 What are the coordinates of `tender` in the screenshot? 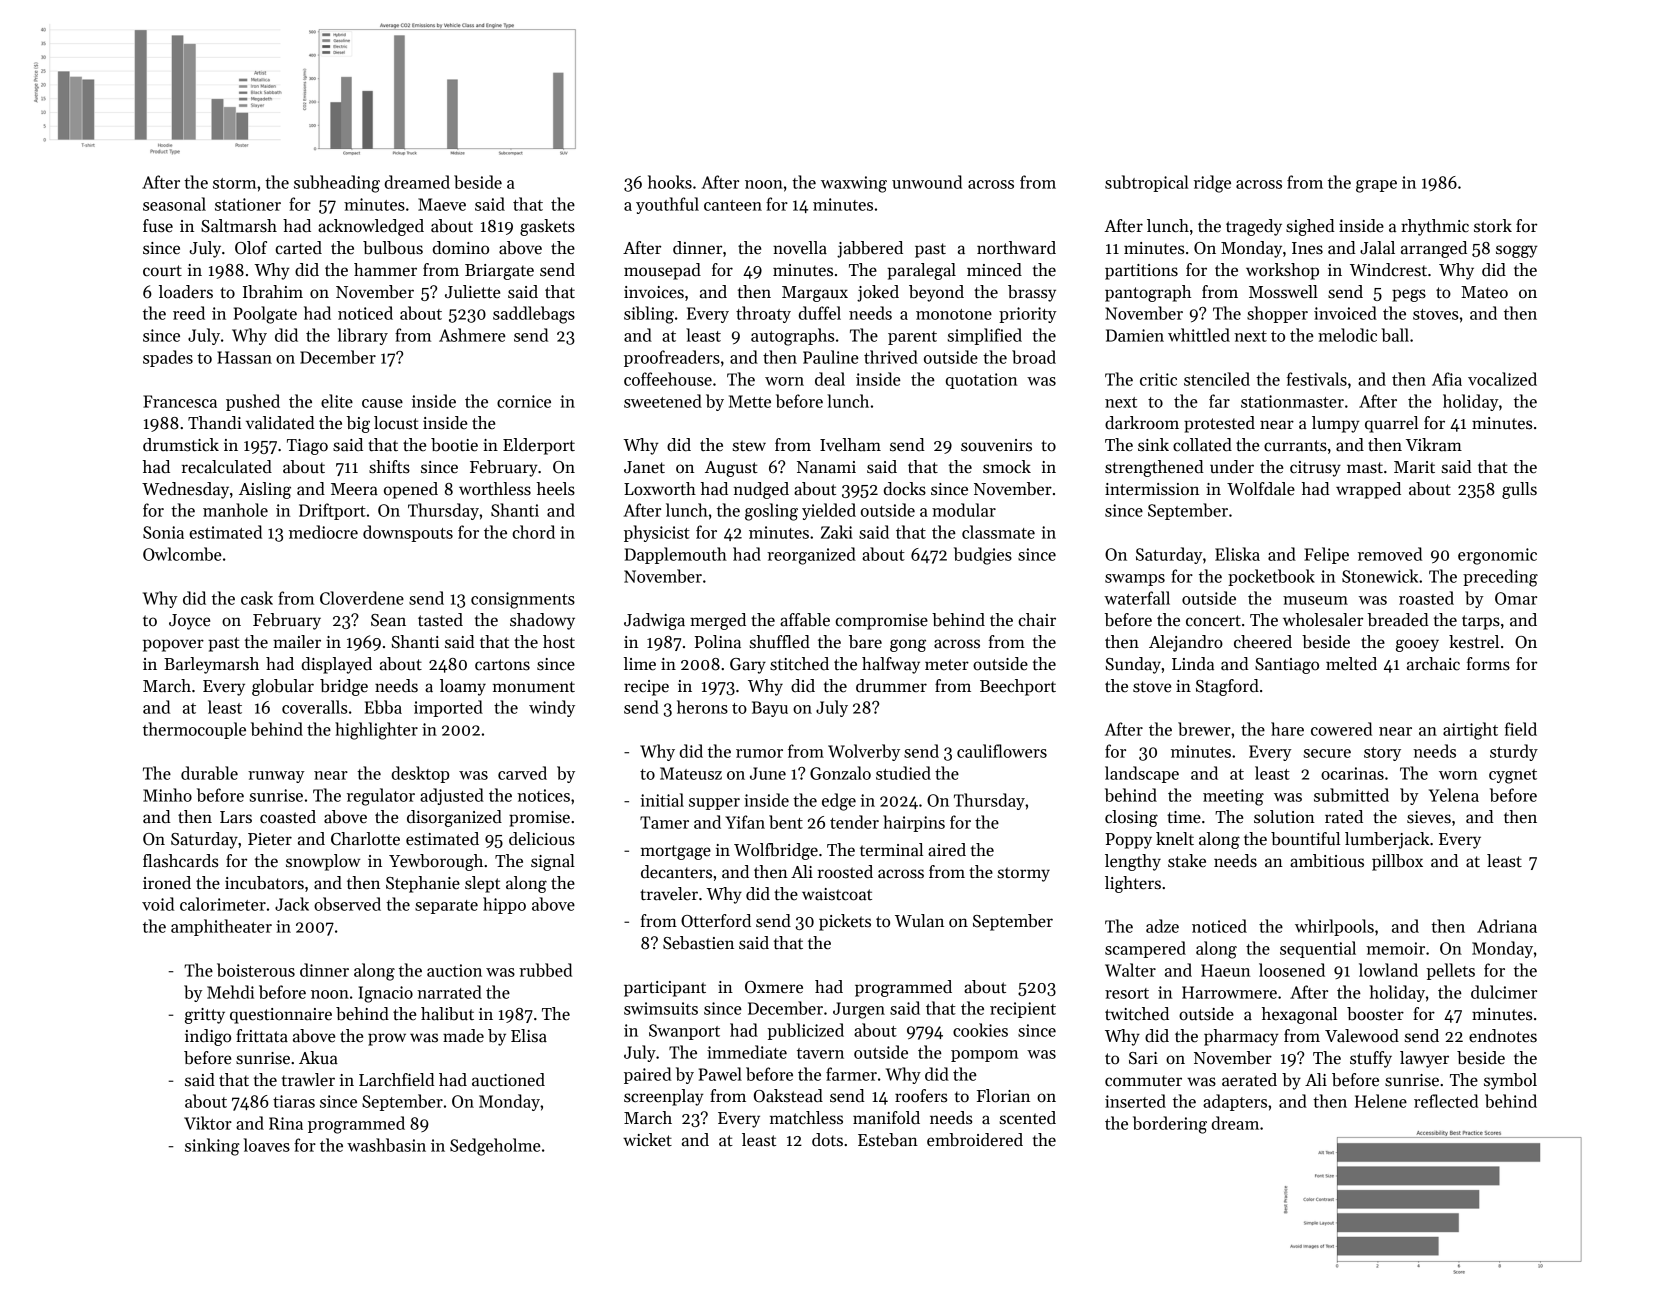 It's located at (854, 822).
